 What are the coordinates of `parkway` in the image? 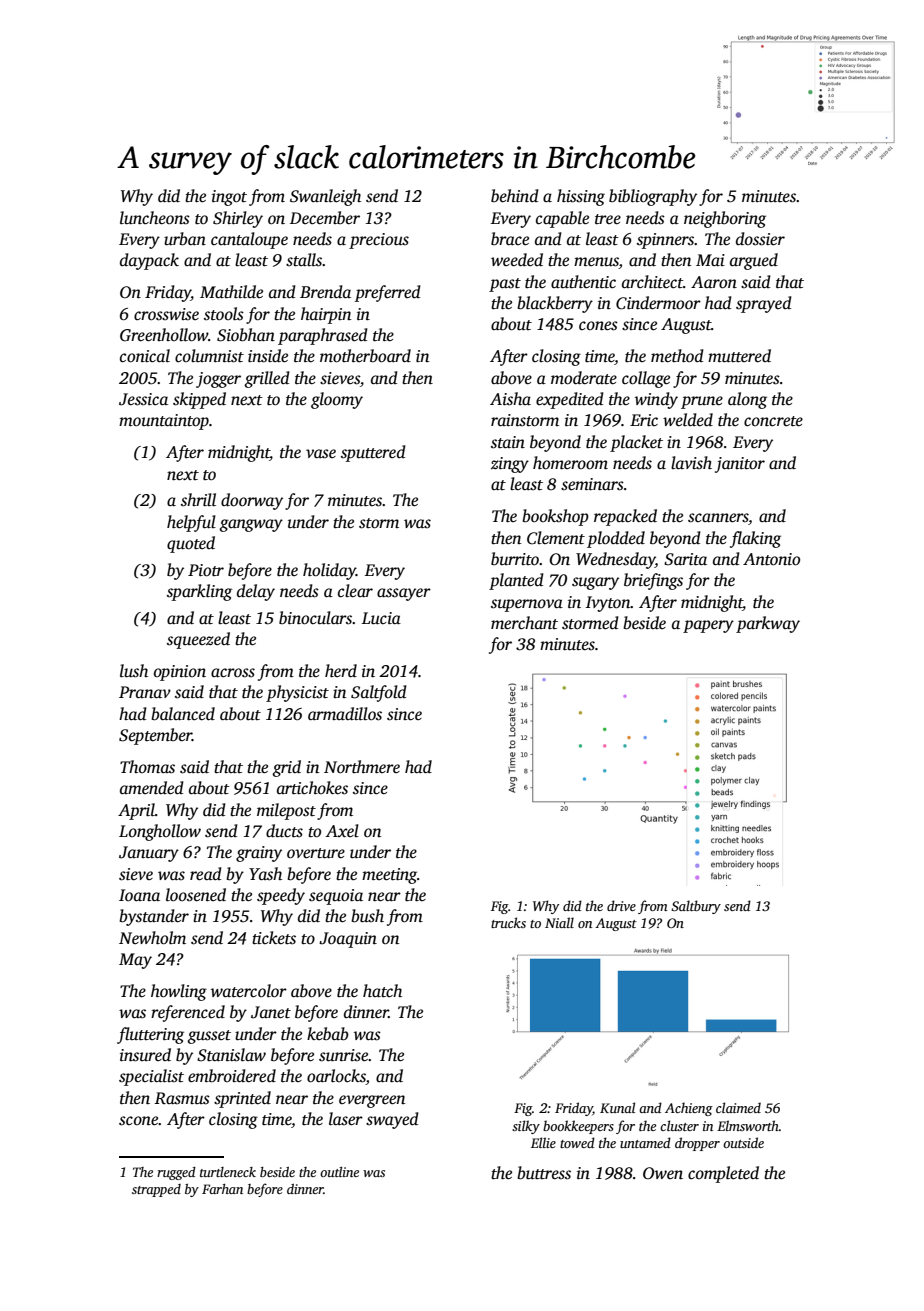 It's located at (768, 624).
